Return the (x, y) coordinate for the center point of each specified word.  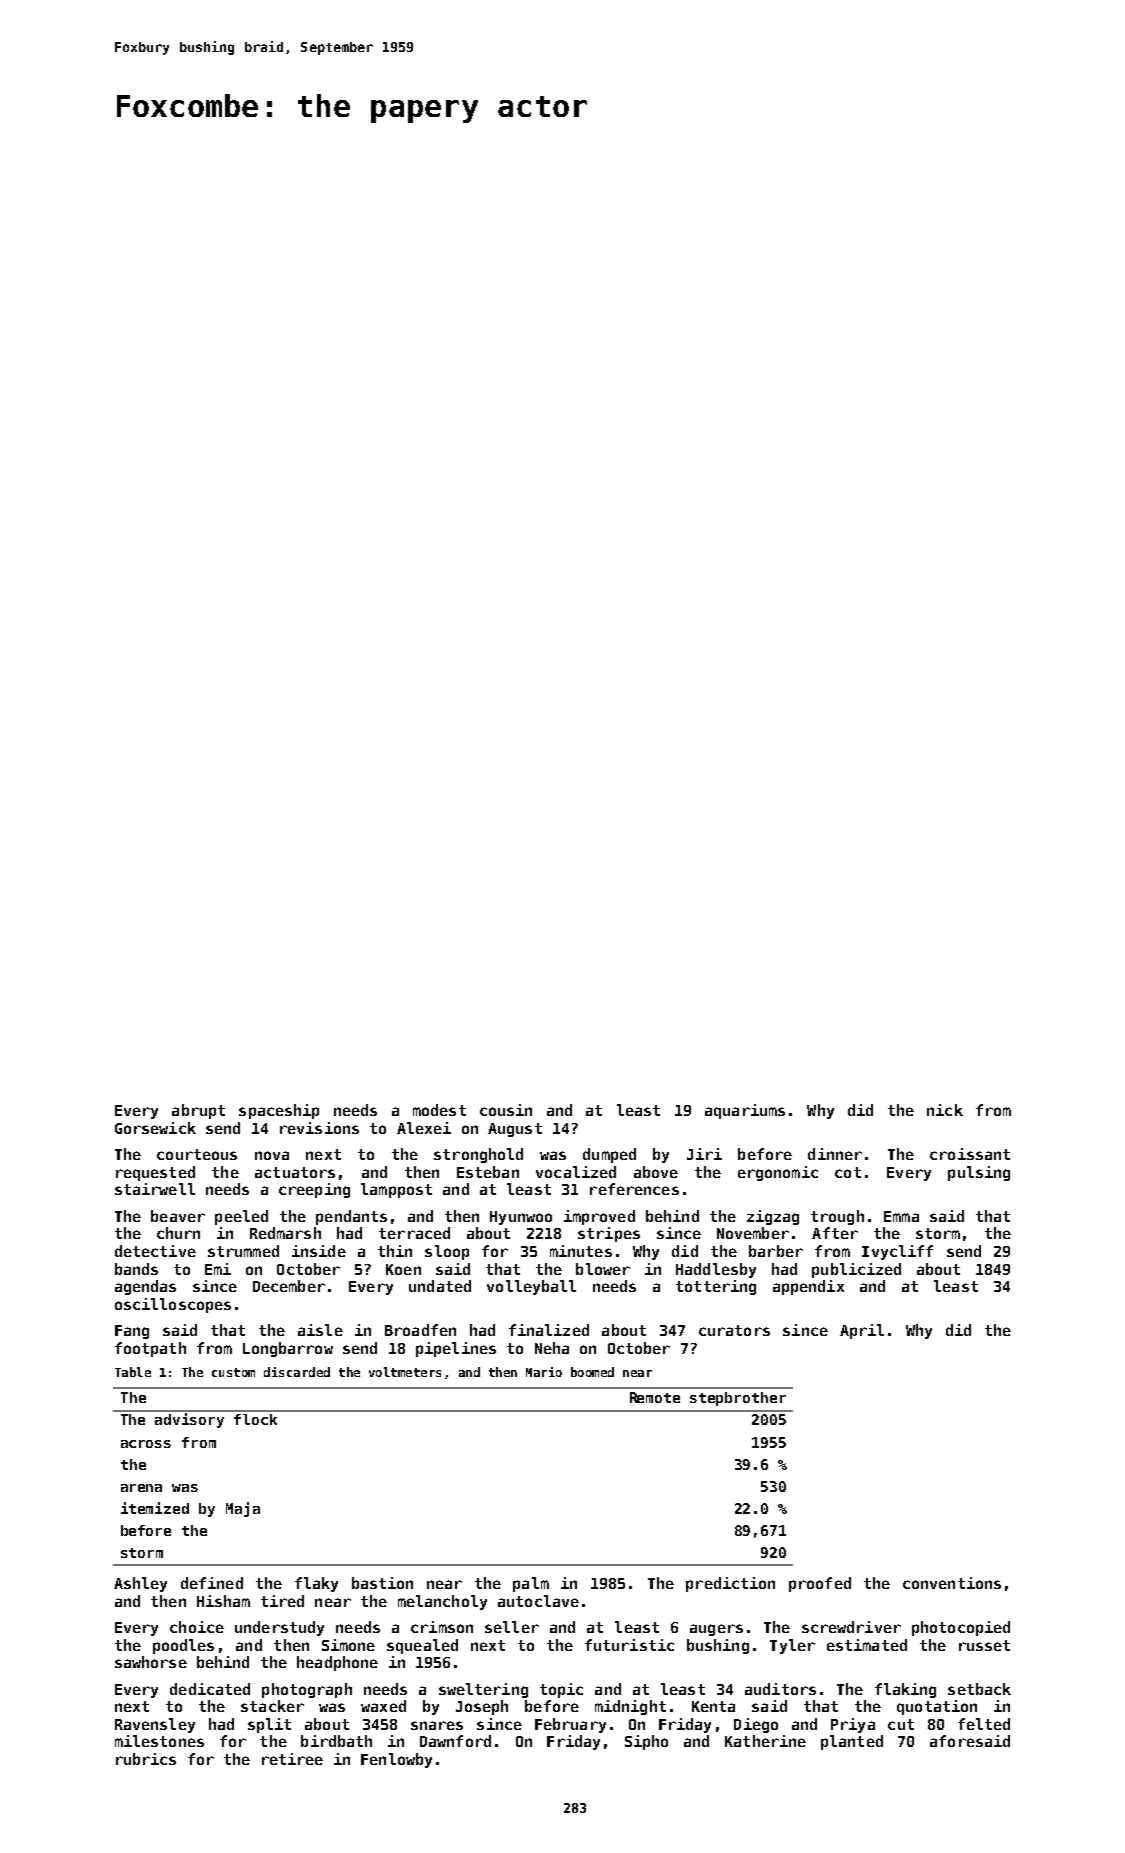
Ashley (140, 1584)
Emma (901, 1216)
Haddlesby (716, 1270)
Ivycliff (897, 1252)
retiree (292, 1759)
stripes (609, 1234)
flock (255, 1419)
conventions (952, 1583)
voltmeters (405, 1372)
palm (531, 1584)
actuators (295, 1172)
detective (155, 1251)
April (862, 1331)
